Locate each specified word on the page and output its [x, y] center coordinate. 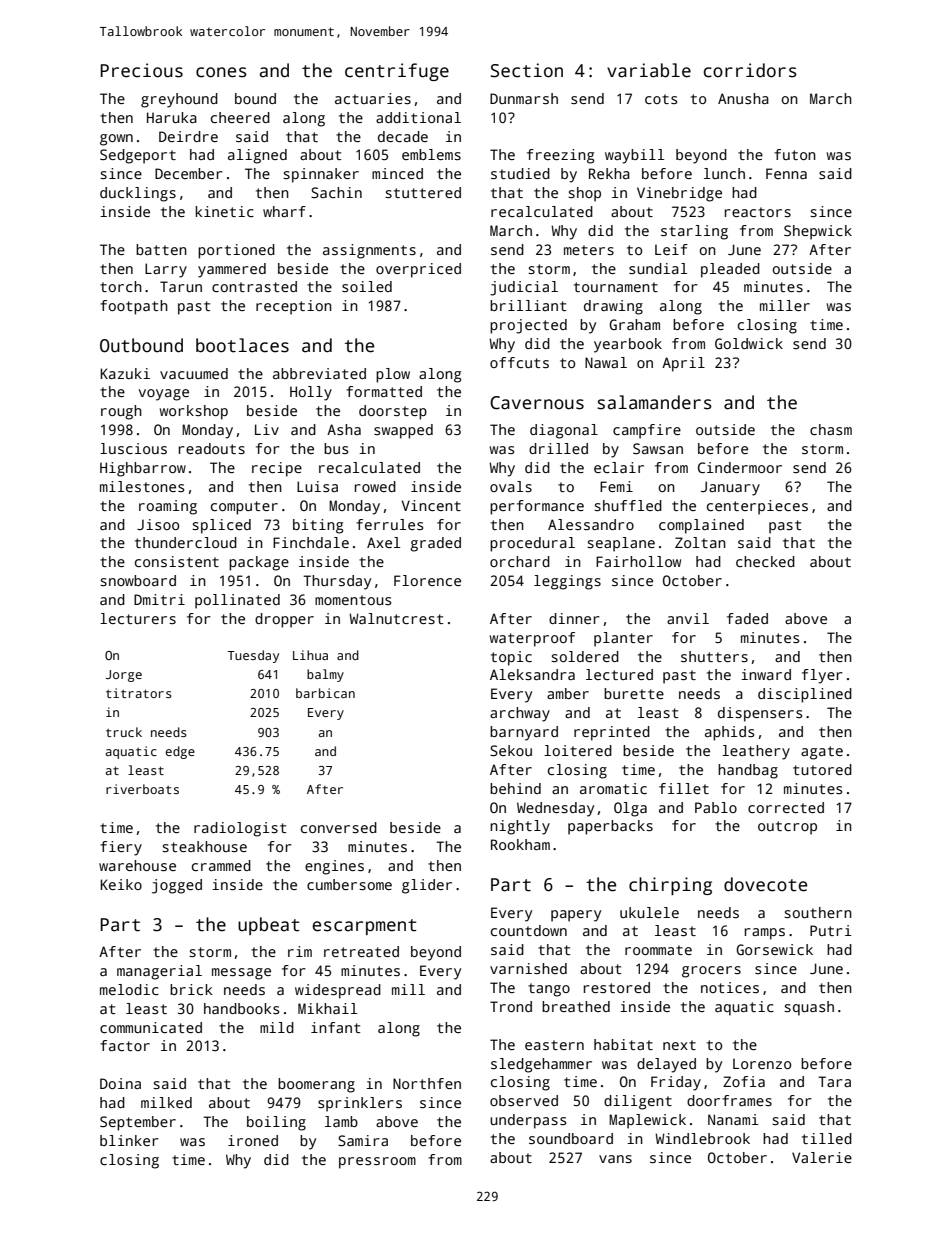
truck [124, 732]
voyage [164, 395]
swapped [403, 431]
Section [527, 70]
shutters [714, 656]
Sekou [511, 750]
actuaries [373, 98]
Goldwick [749, 343]
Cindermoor [740, 467]
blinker [129, 1140]
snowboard [138, 580]
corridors [750, 70]
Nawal [606, 362]
